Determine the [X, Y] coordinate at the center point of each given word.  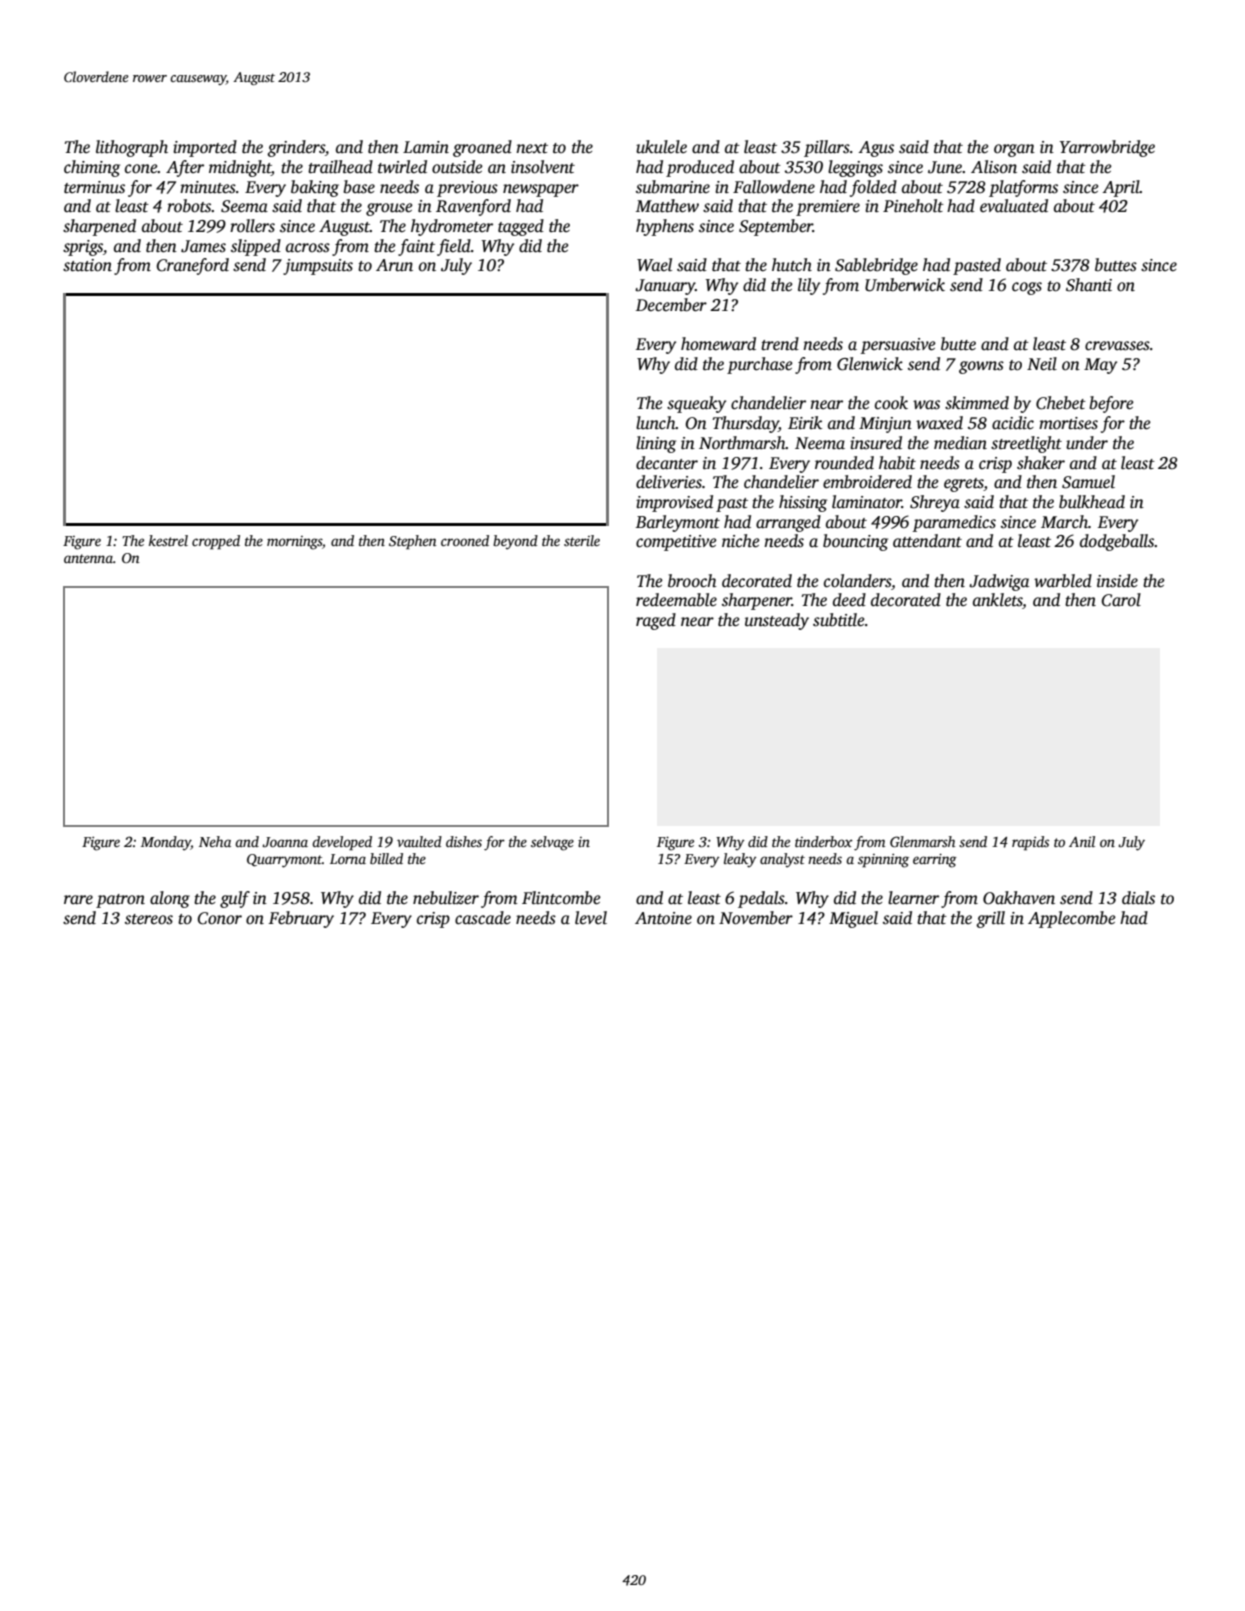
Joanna [285, 842]
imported [205, 148]
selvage [552, 843]
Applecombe [1071, 919]
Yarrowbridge [1107, 148]
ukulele [661, 147]
